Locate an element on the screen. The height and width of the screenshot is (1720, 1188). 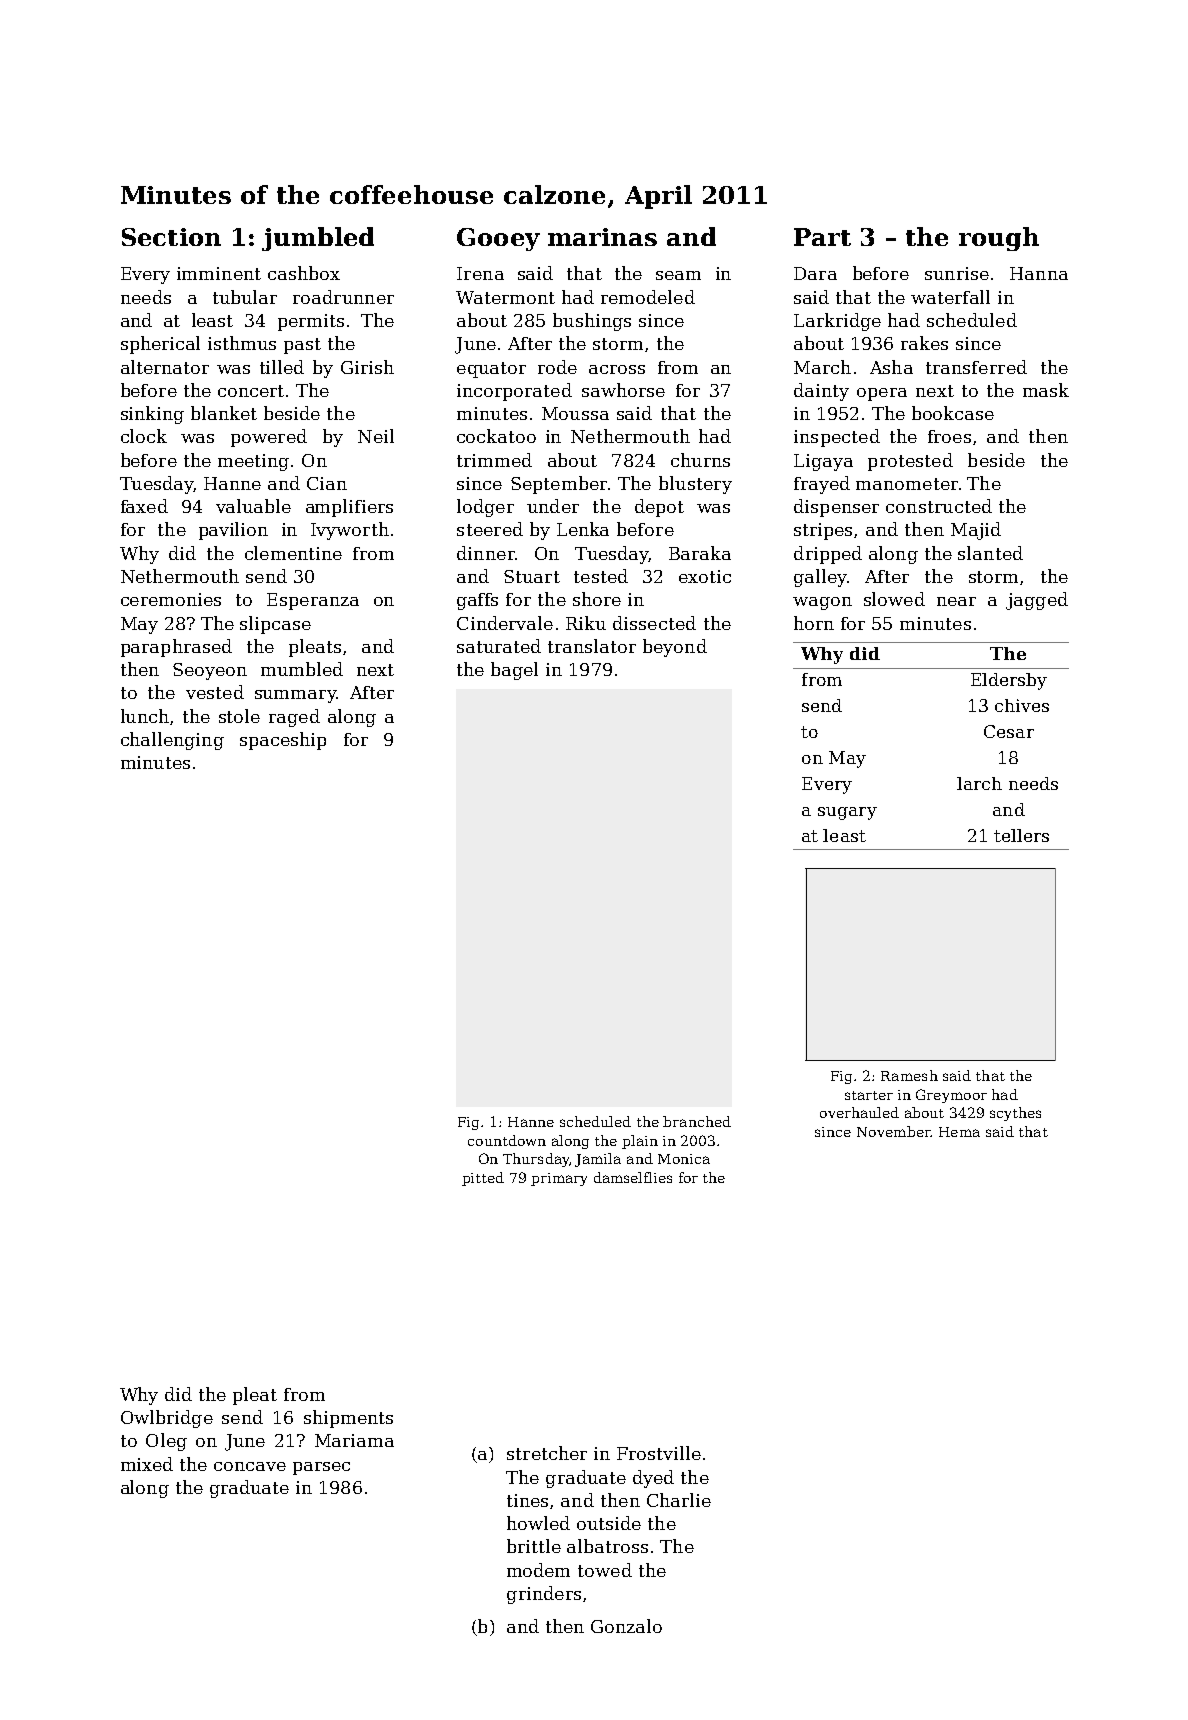
rough is located at coordinates (999, 239).
